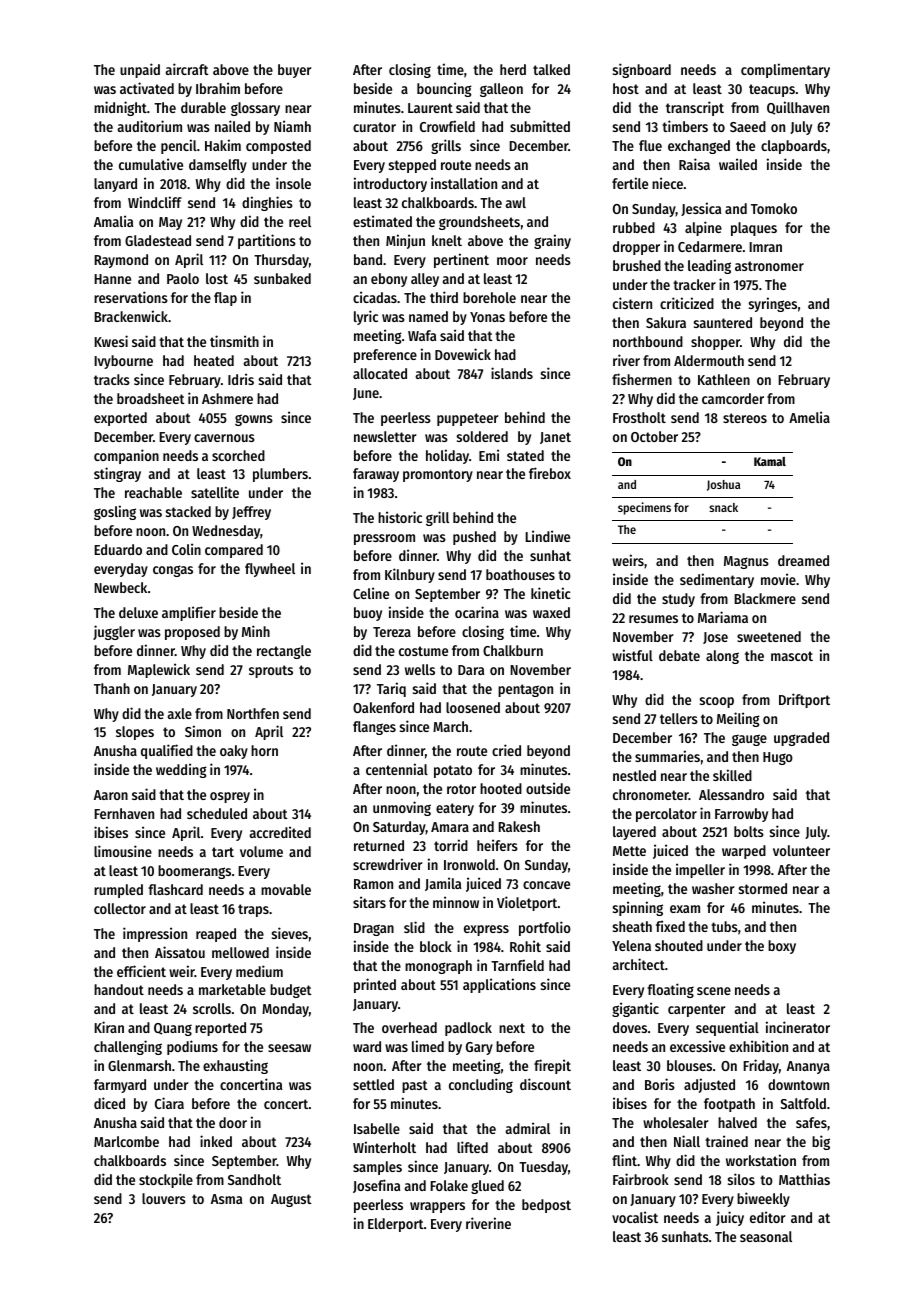 This screenshot has height=1308, width=924. I want to click on islands, so click(512, 373).
